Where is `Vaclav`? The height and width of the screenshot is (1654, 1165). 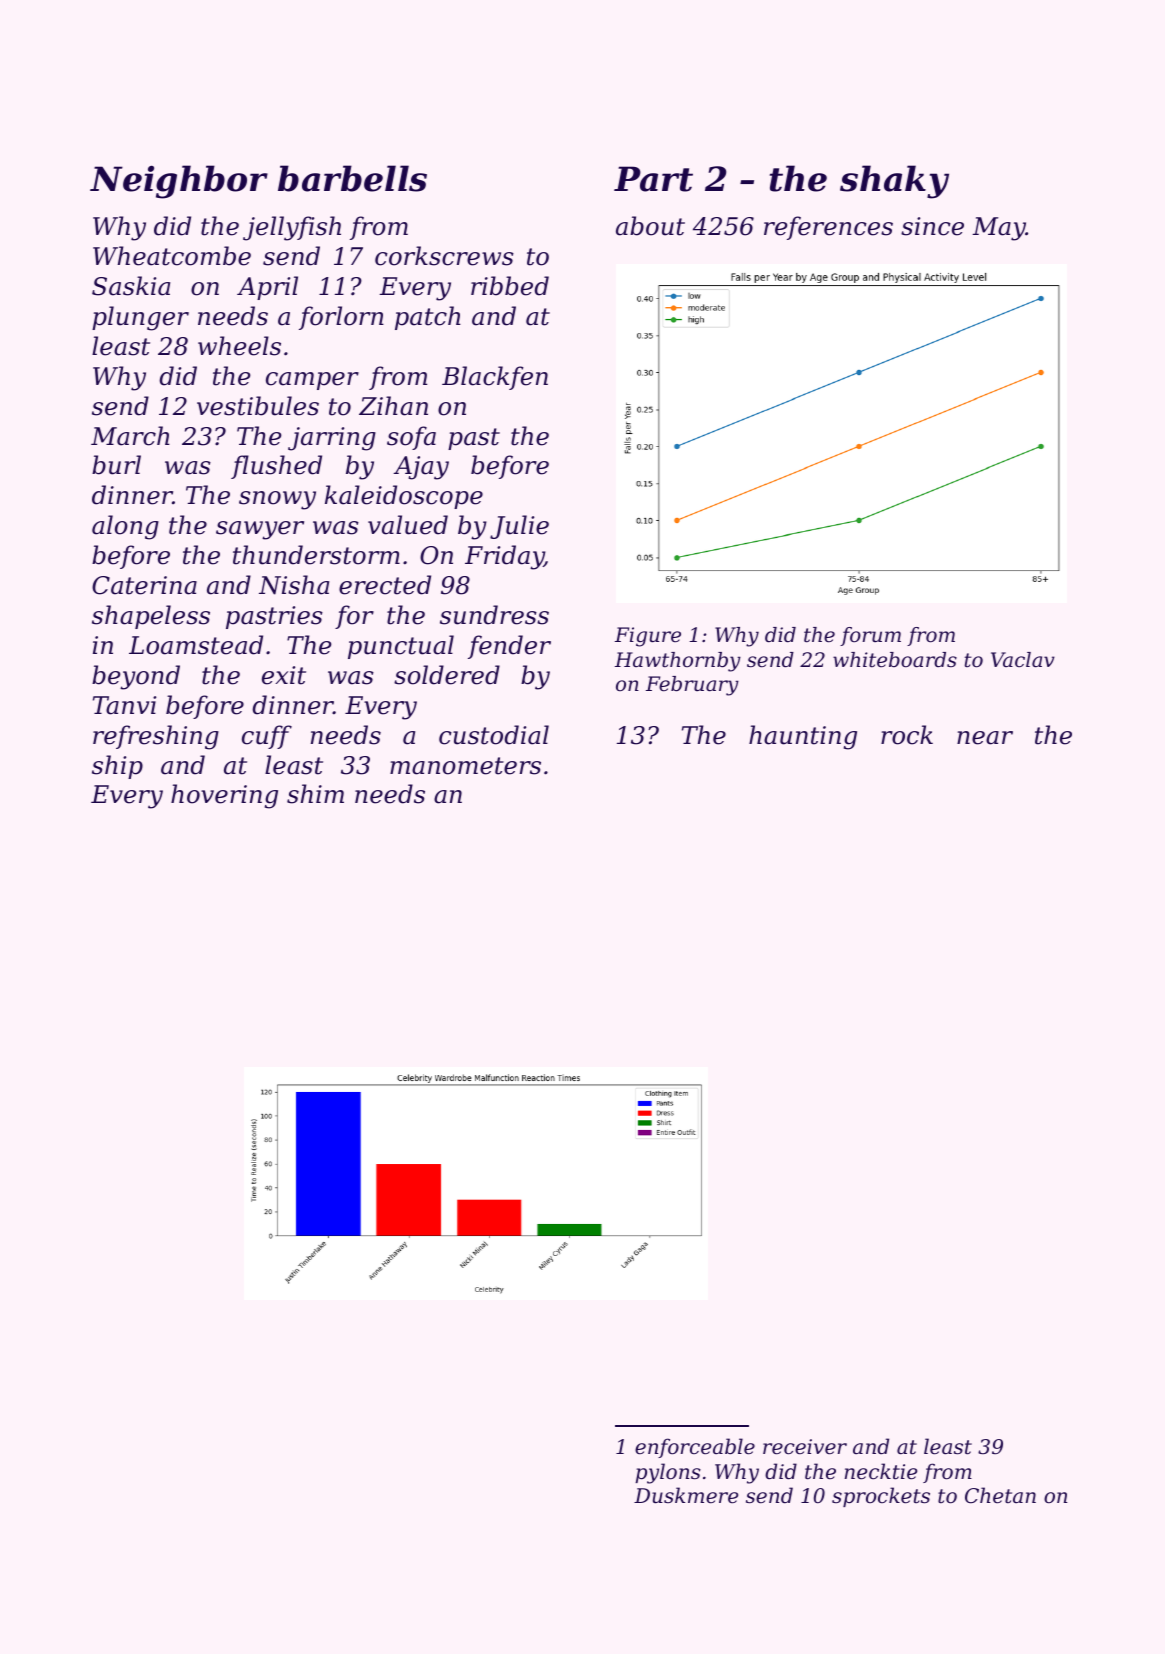 Vaclav is located at coordinates (1023, 660).
